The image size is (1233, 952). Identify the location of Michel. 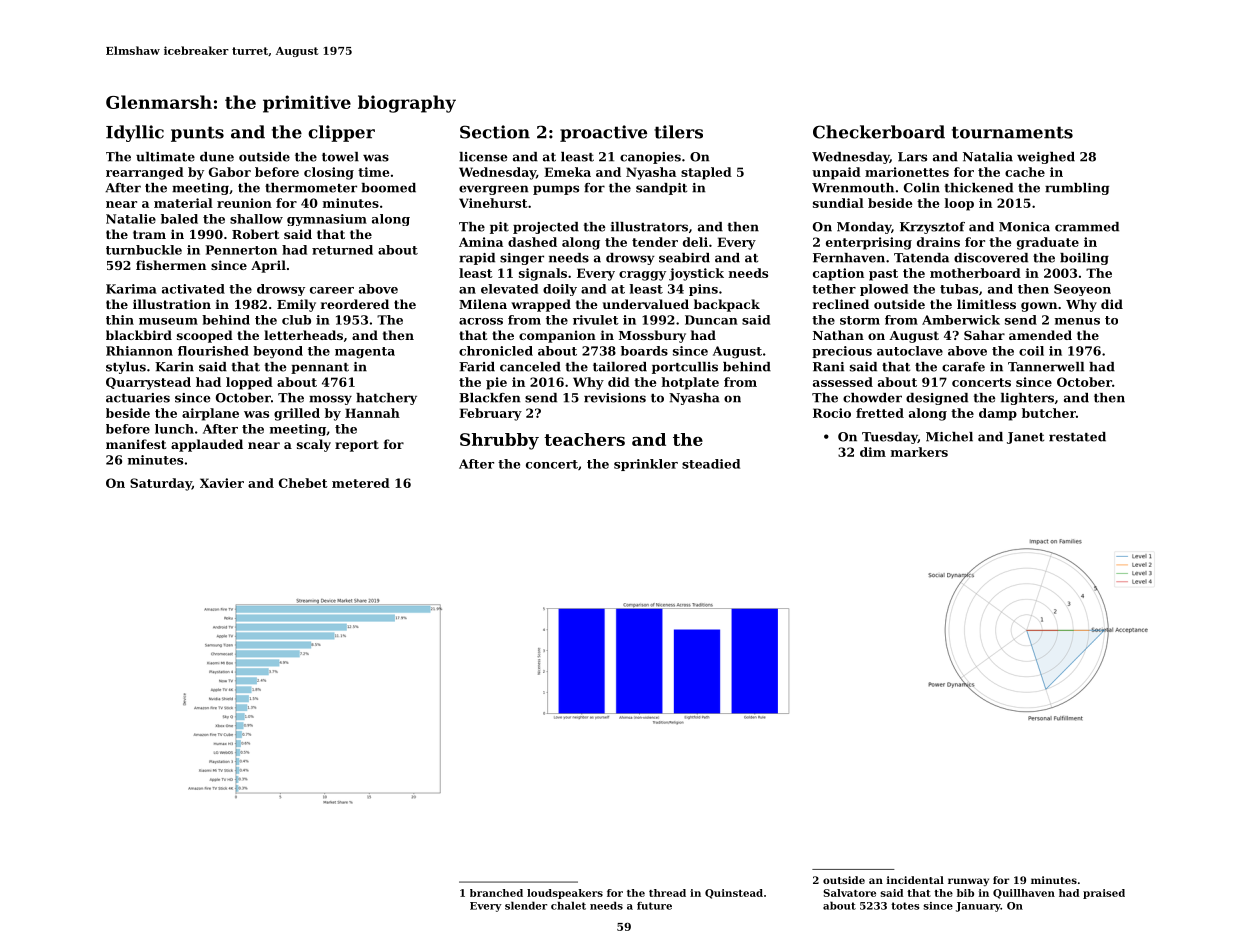
(949, 437).
